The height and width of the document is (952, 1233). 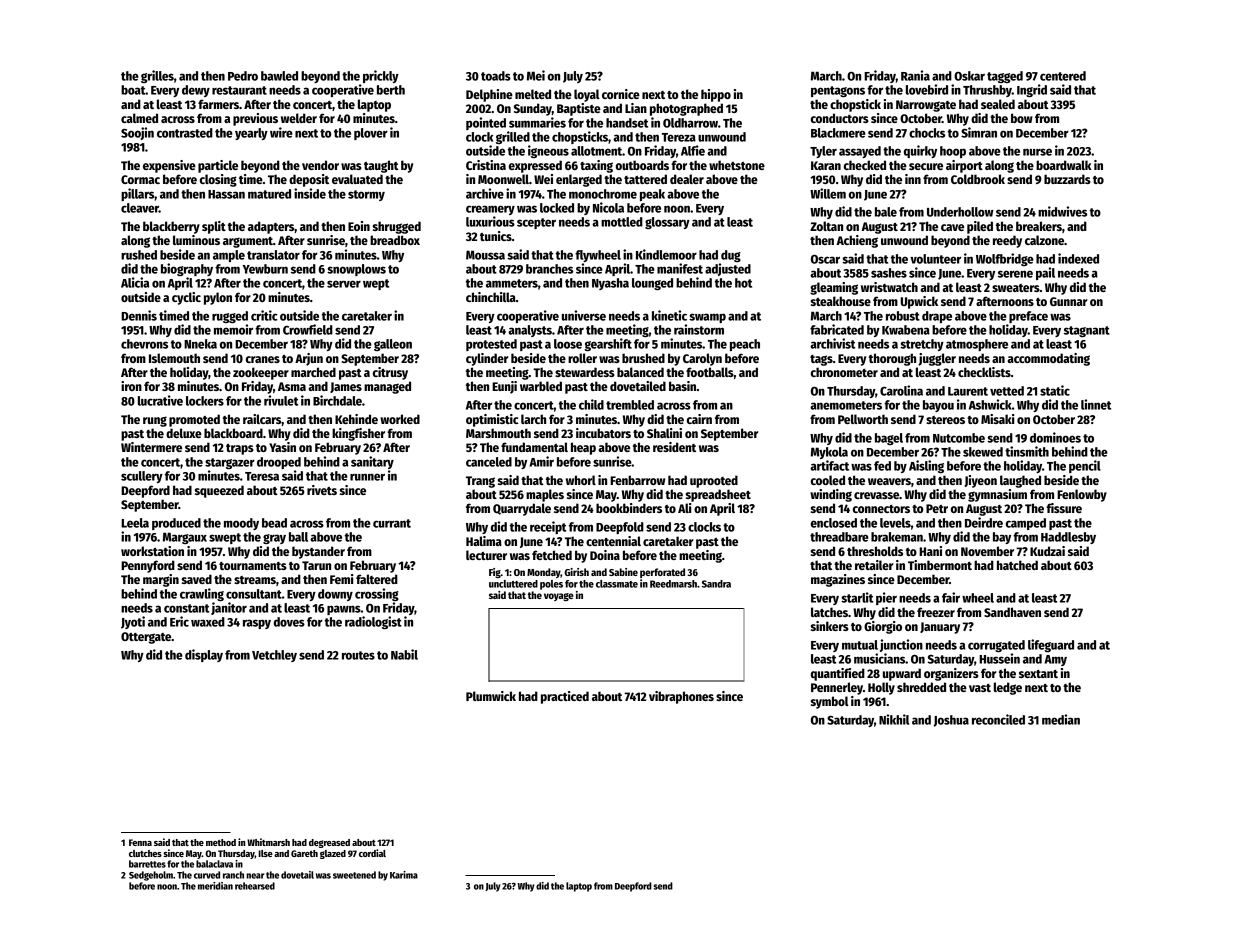 I want to click on centered, so click(x=1063, y=76).
